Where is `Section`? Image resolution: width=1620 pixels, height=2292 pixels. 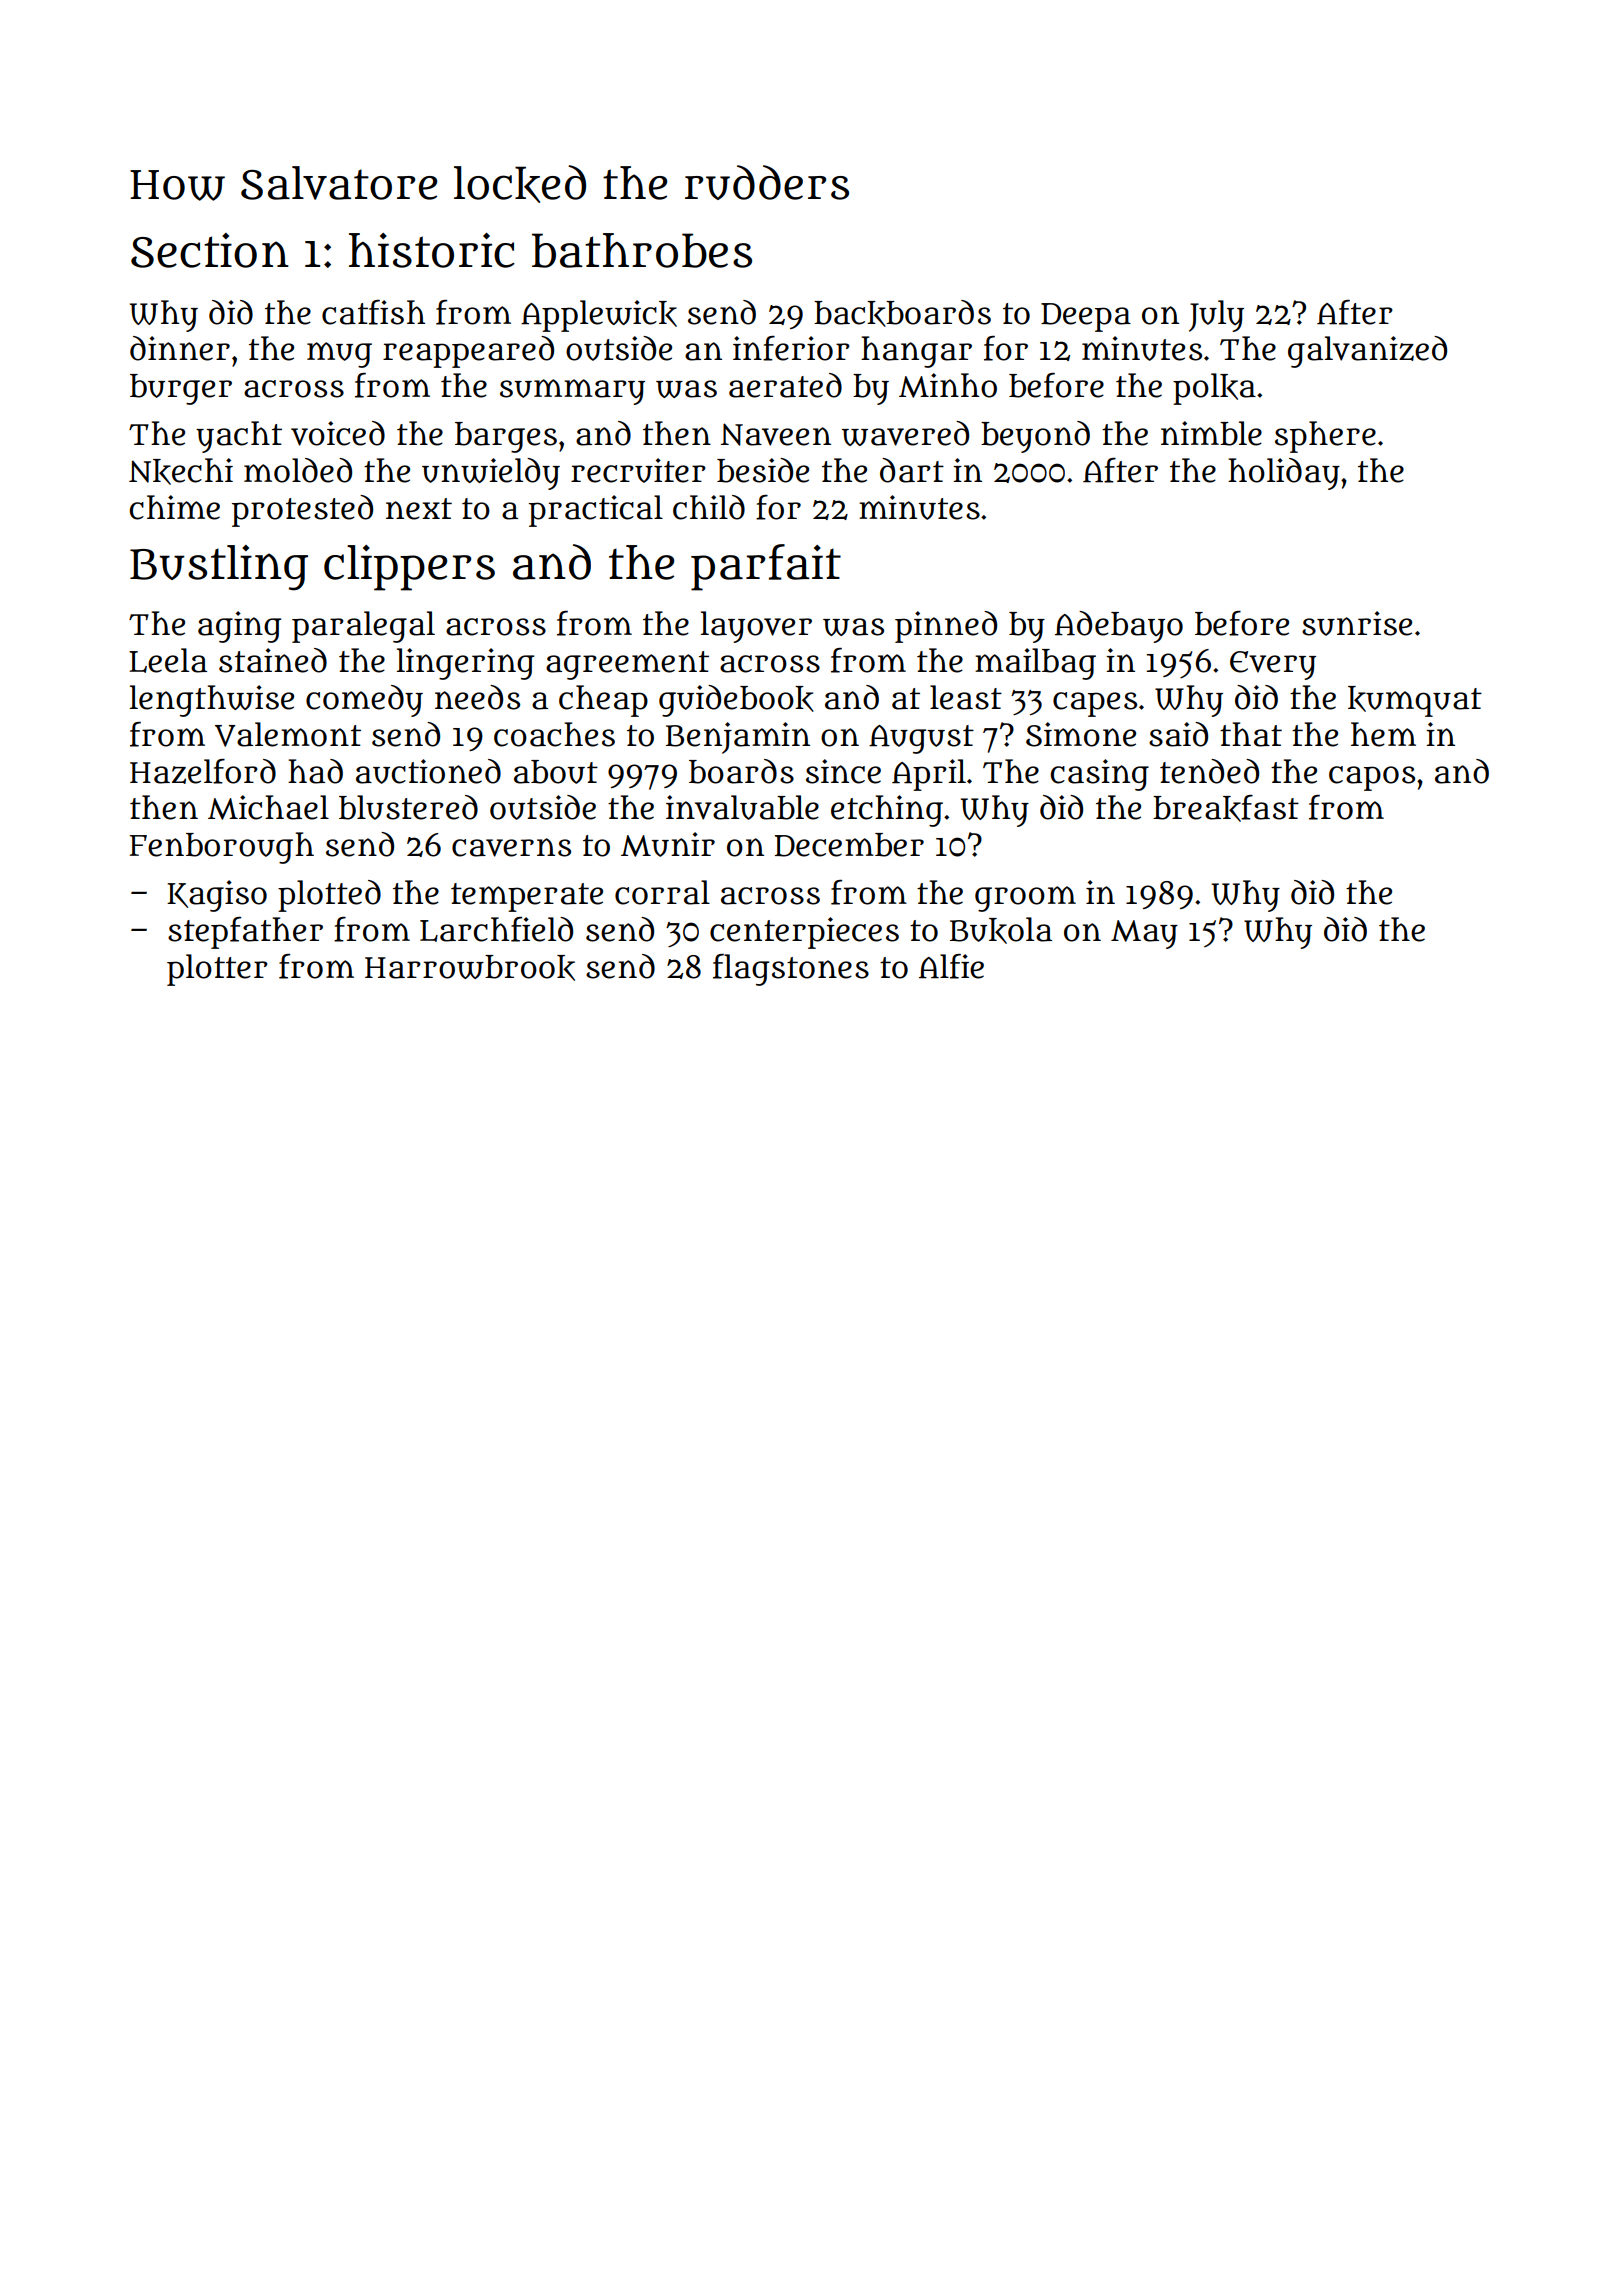
Section is located at coordinates (210, 250).
